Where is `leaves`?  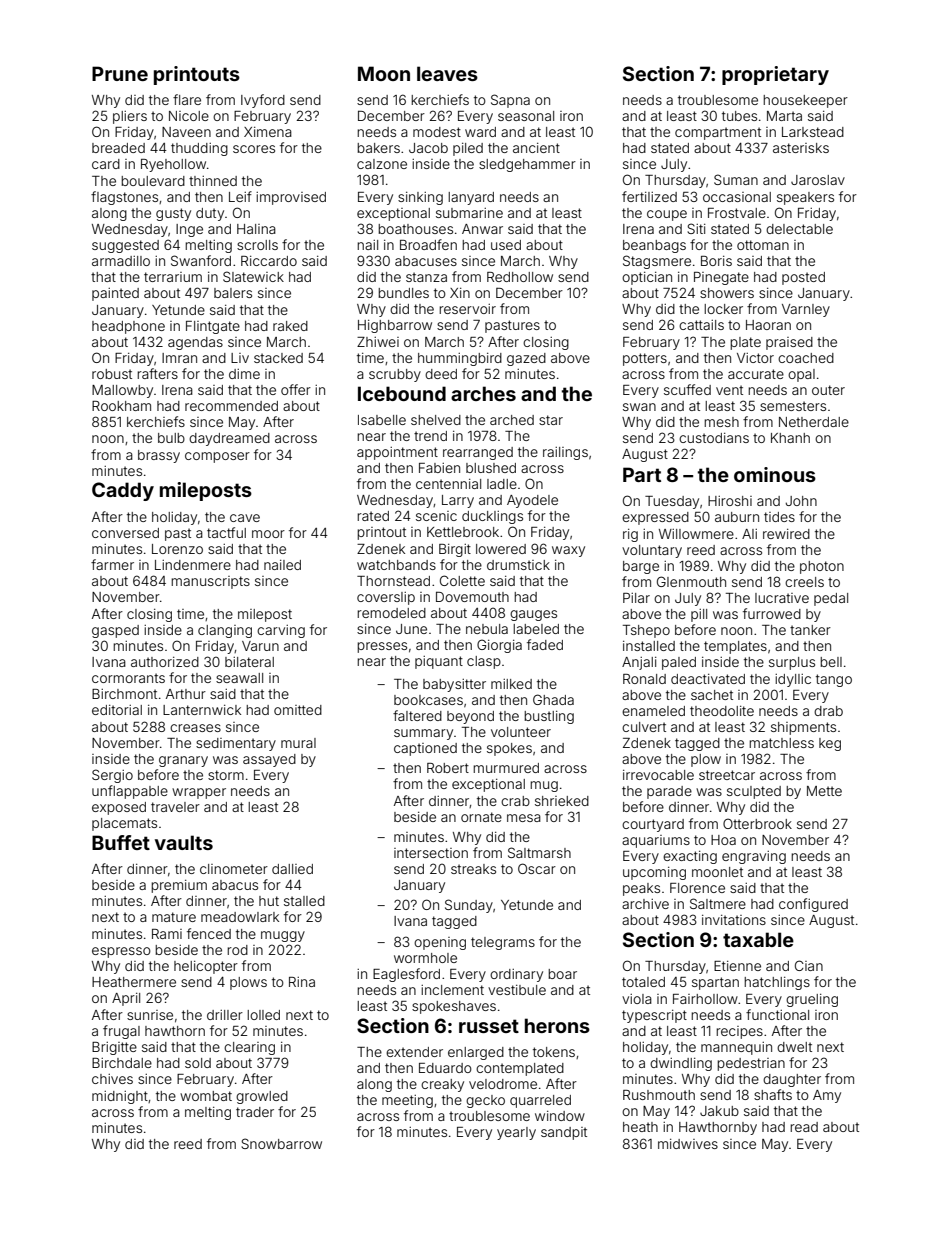 leaves is located at coordinates (447, 73).
